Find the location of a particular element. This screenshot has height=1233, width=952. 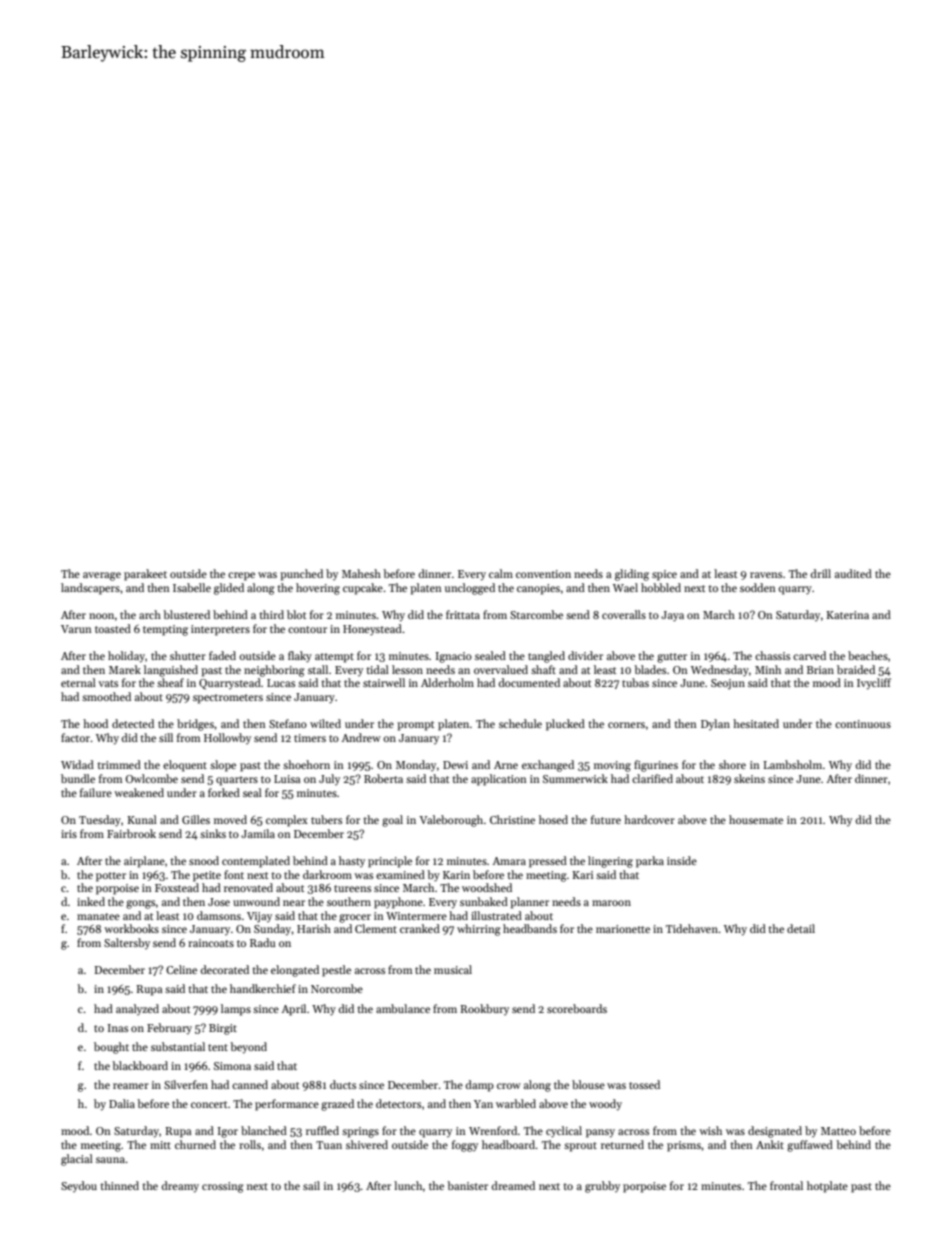

landscapers is located at coordinates (90, 589).
